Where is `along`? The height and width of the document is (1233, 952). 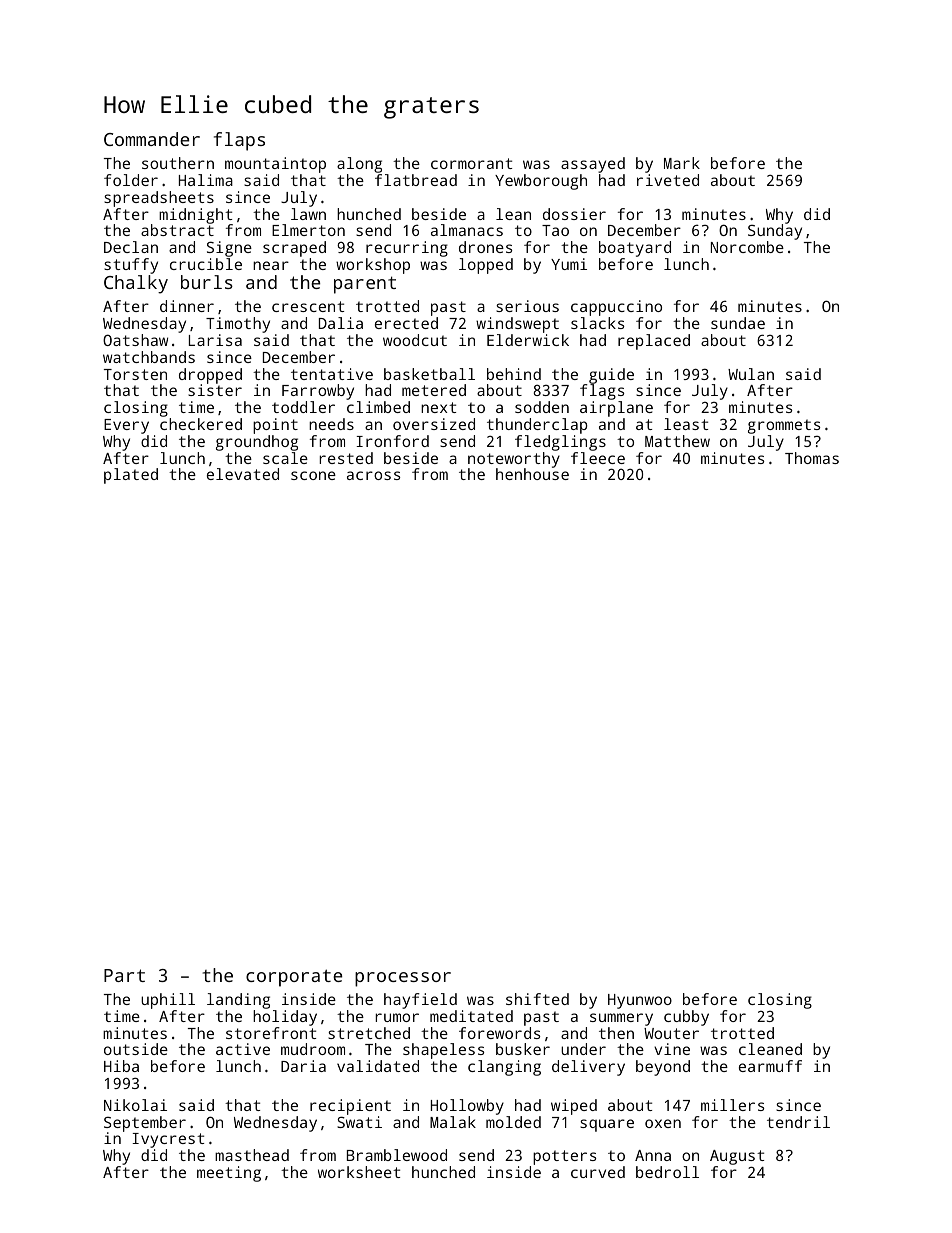
along is located at coordinates (359, 165).
